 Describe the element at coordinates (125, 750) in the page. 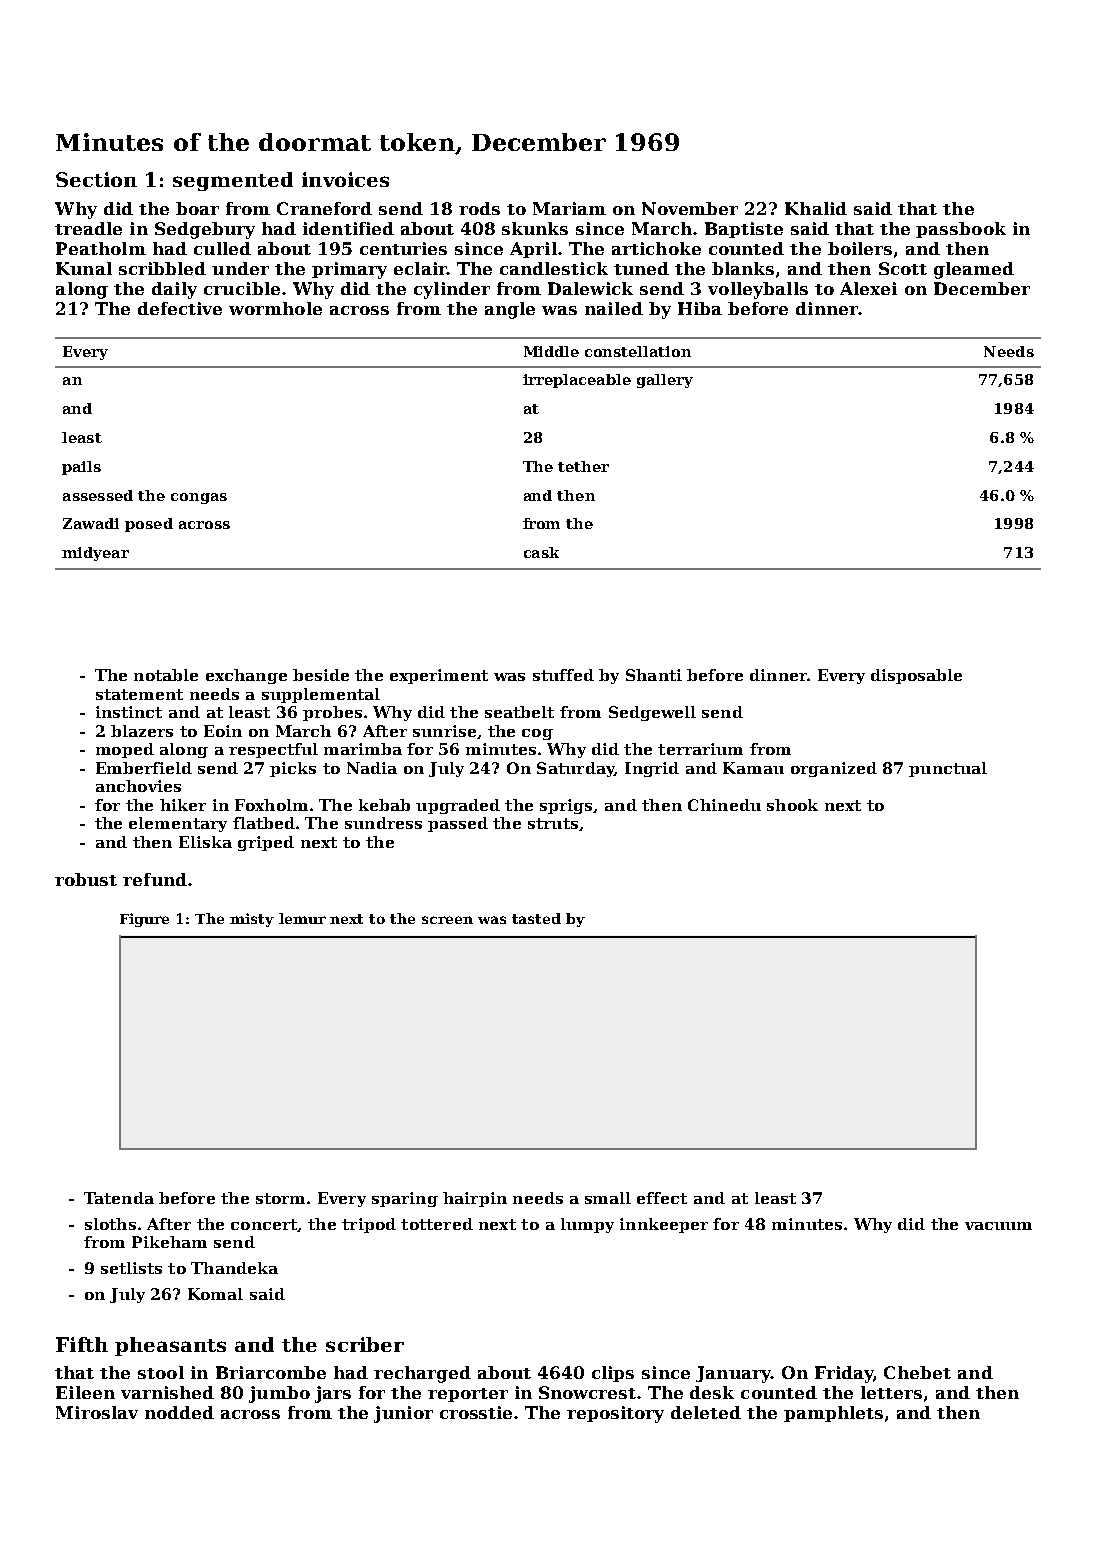

I see `moped` at that location.
